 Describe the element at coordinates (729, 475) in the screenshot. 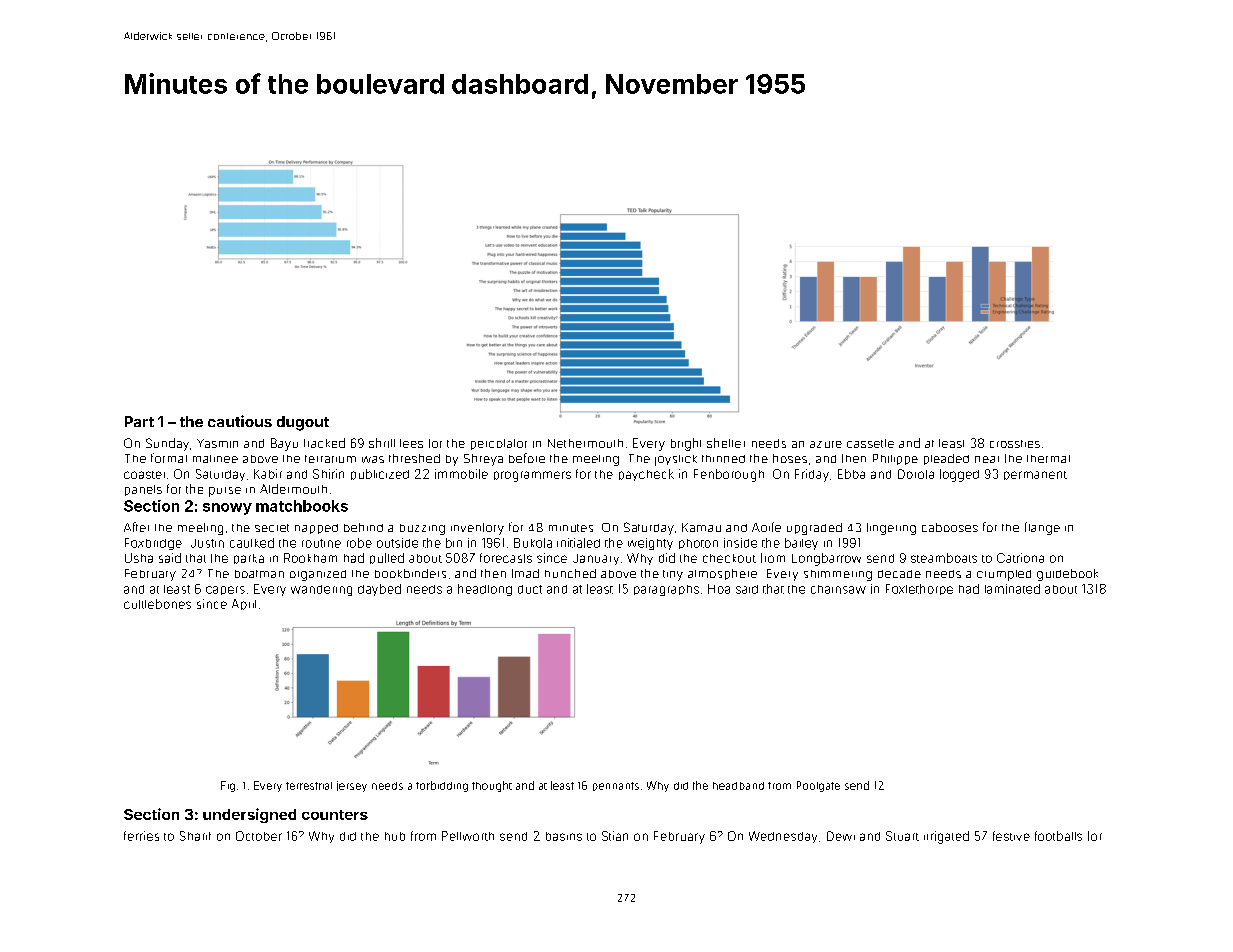

I see `Fenborough` at that location.
